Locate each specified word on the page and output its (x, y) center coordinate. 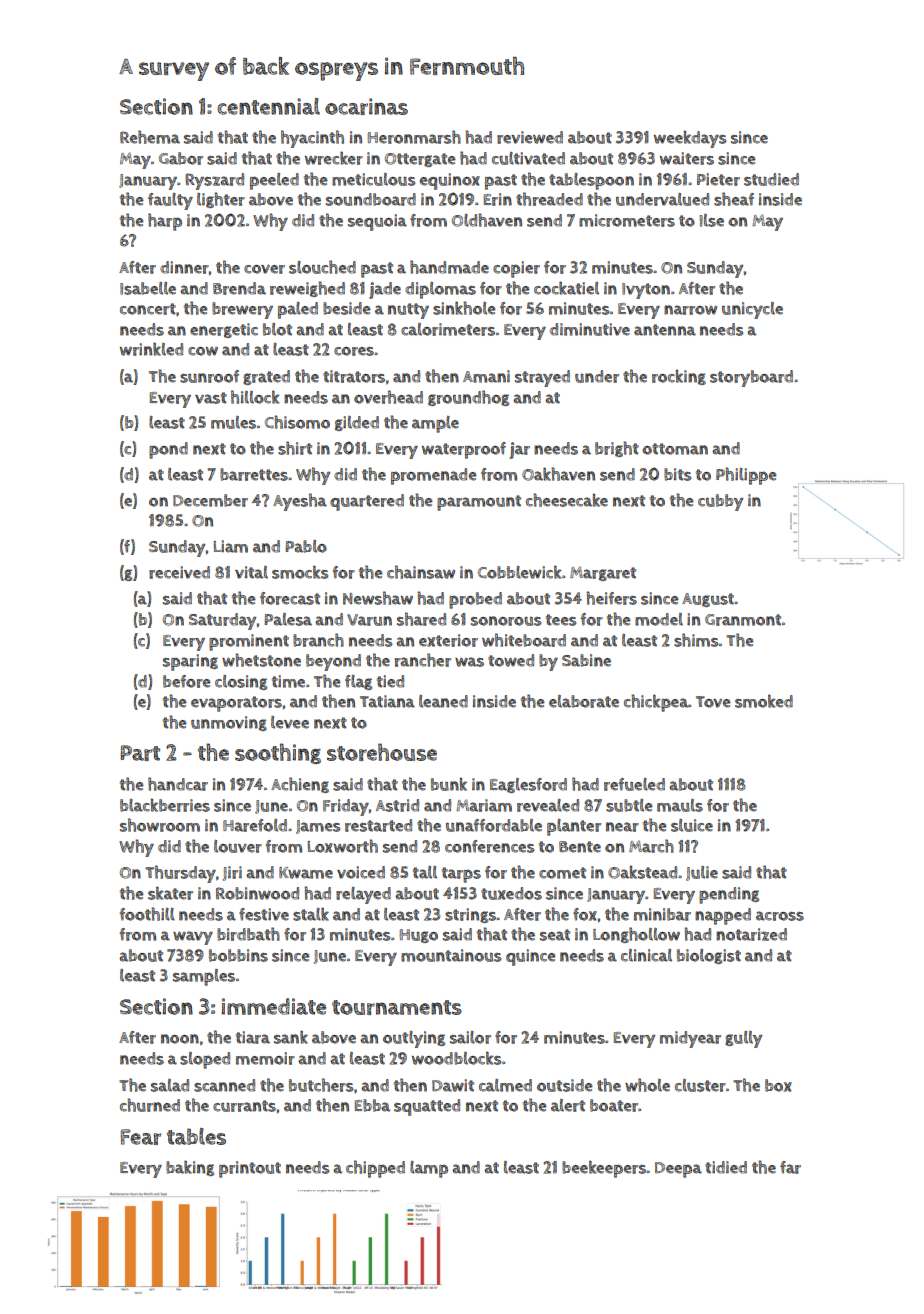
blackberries (165, 805)
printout (250, 1169)
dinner (184, 267)
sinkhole (464, 308)
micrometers (627, 220)
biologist (709, 956)
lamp (429, 1169)
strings (471, 915)
